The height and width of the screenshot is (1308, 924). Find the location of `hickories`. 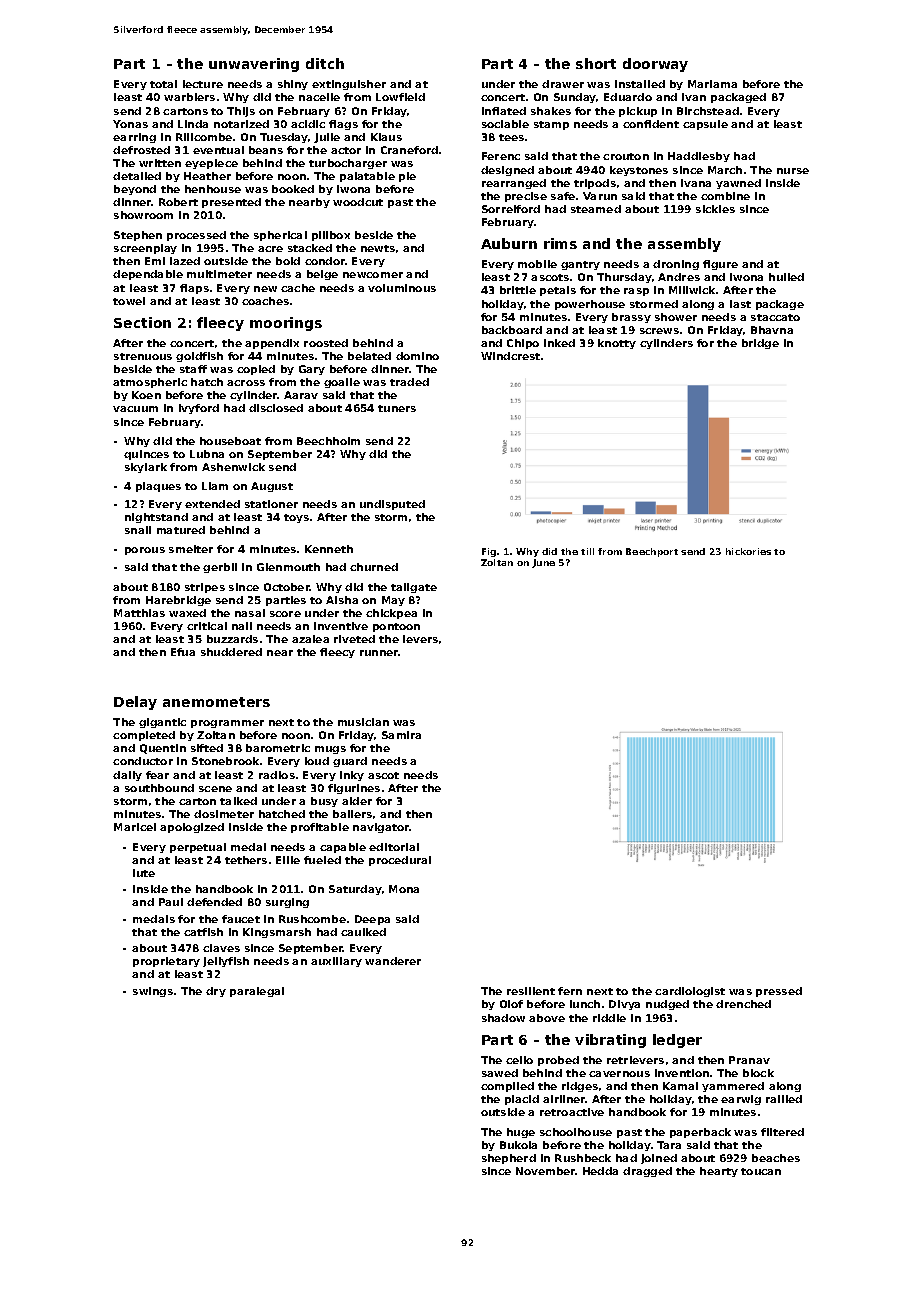

hickories is located at coordinates (748, 551).
